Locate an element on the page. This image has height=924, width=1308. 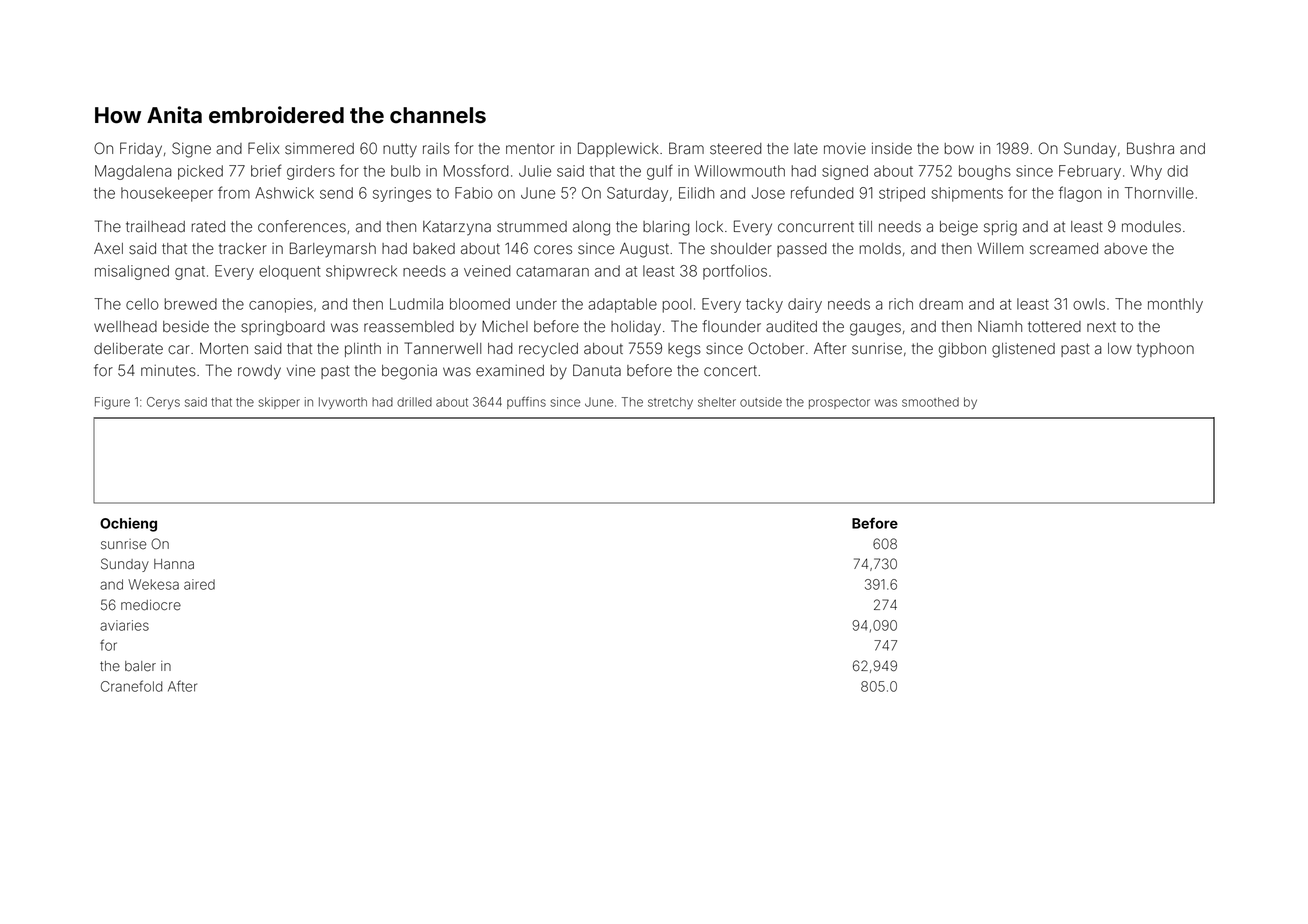
adaptable is located at coordinates (622, 305).
